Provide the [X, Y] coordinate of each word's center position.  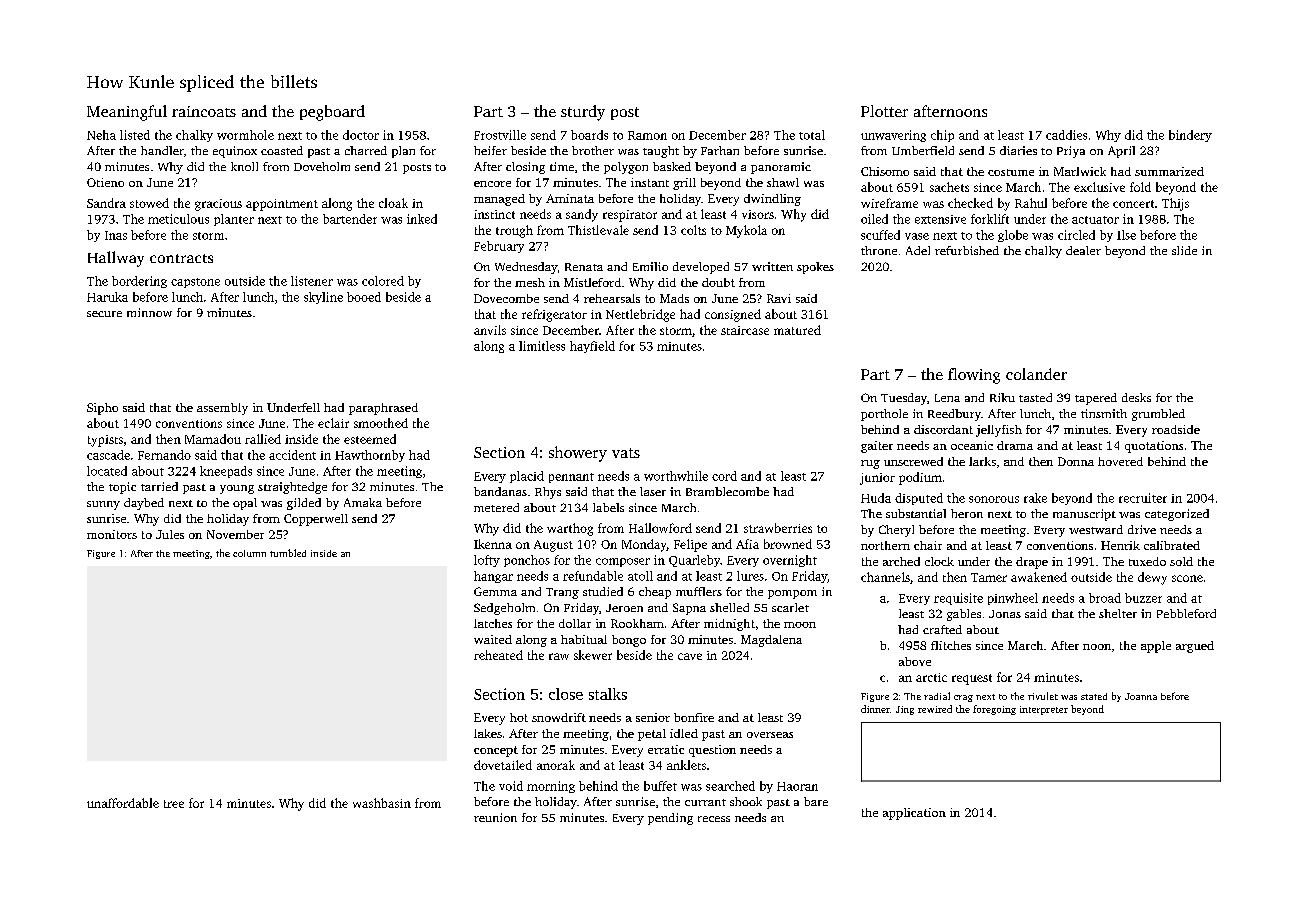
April [1121, 152]
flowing [974, 376]
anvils [490, 330]
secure [104, 314]
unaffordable [123, 803]
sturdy [583, 113]
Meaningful [127, 113]
